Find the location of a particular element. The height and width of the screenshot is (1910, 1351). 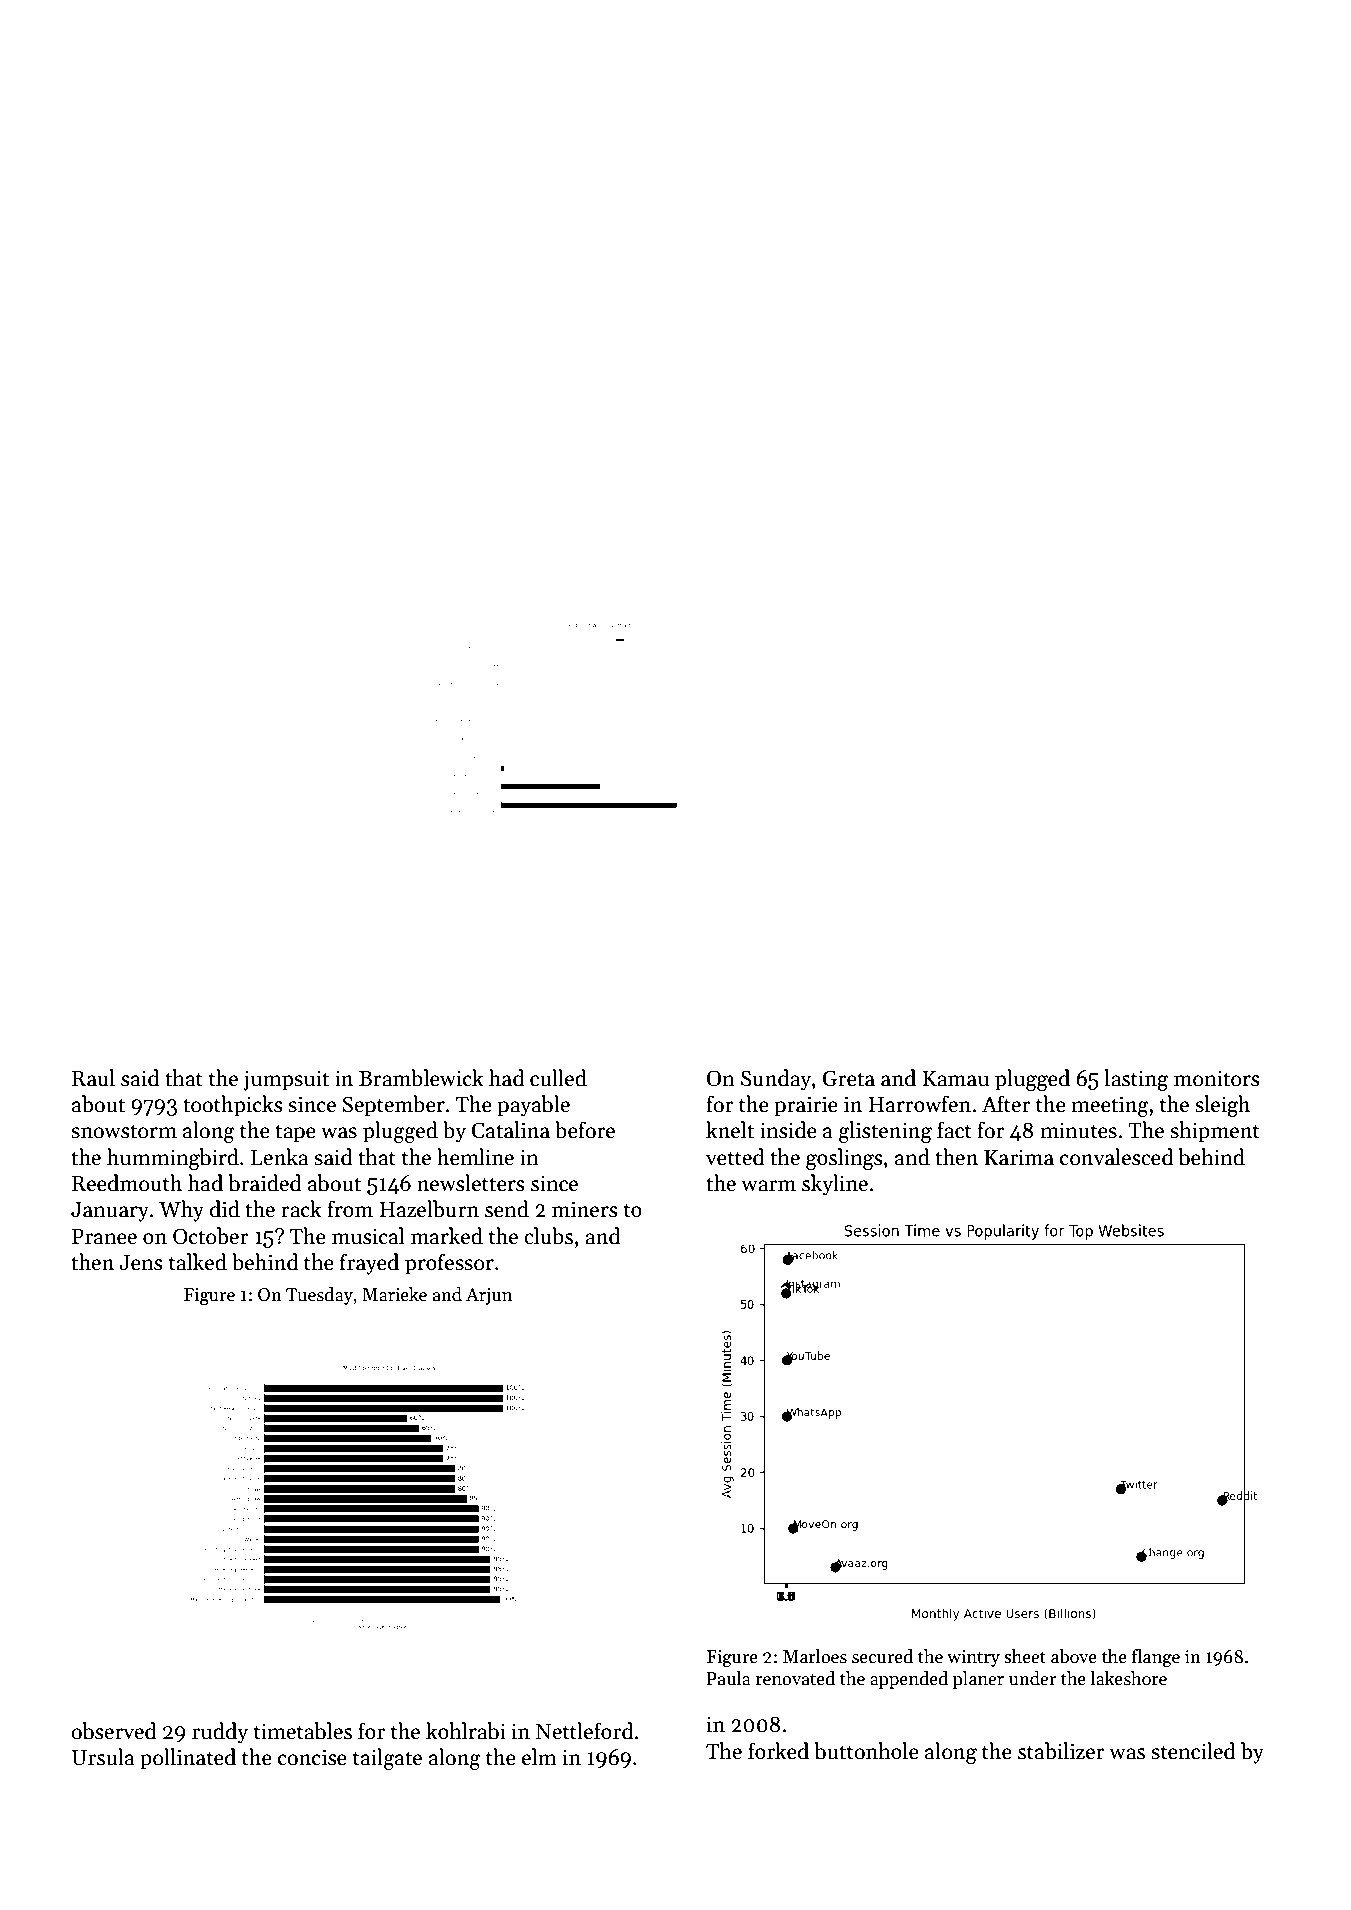

Reedmouth is located at coordinates (127, 1183).
